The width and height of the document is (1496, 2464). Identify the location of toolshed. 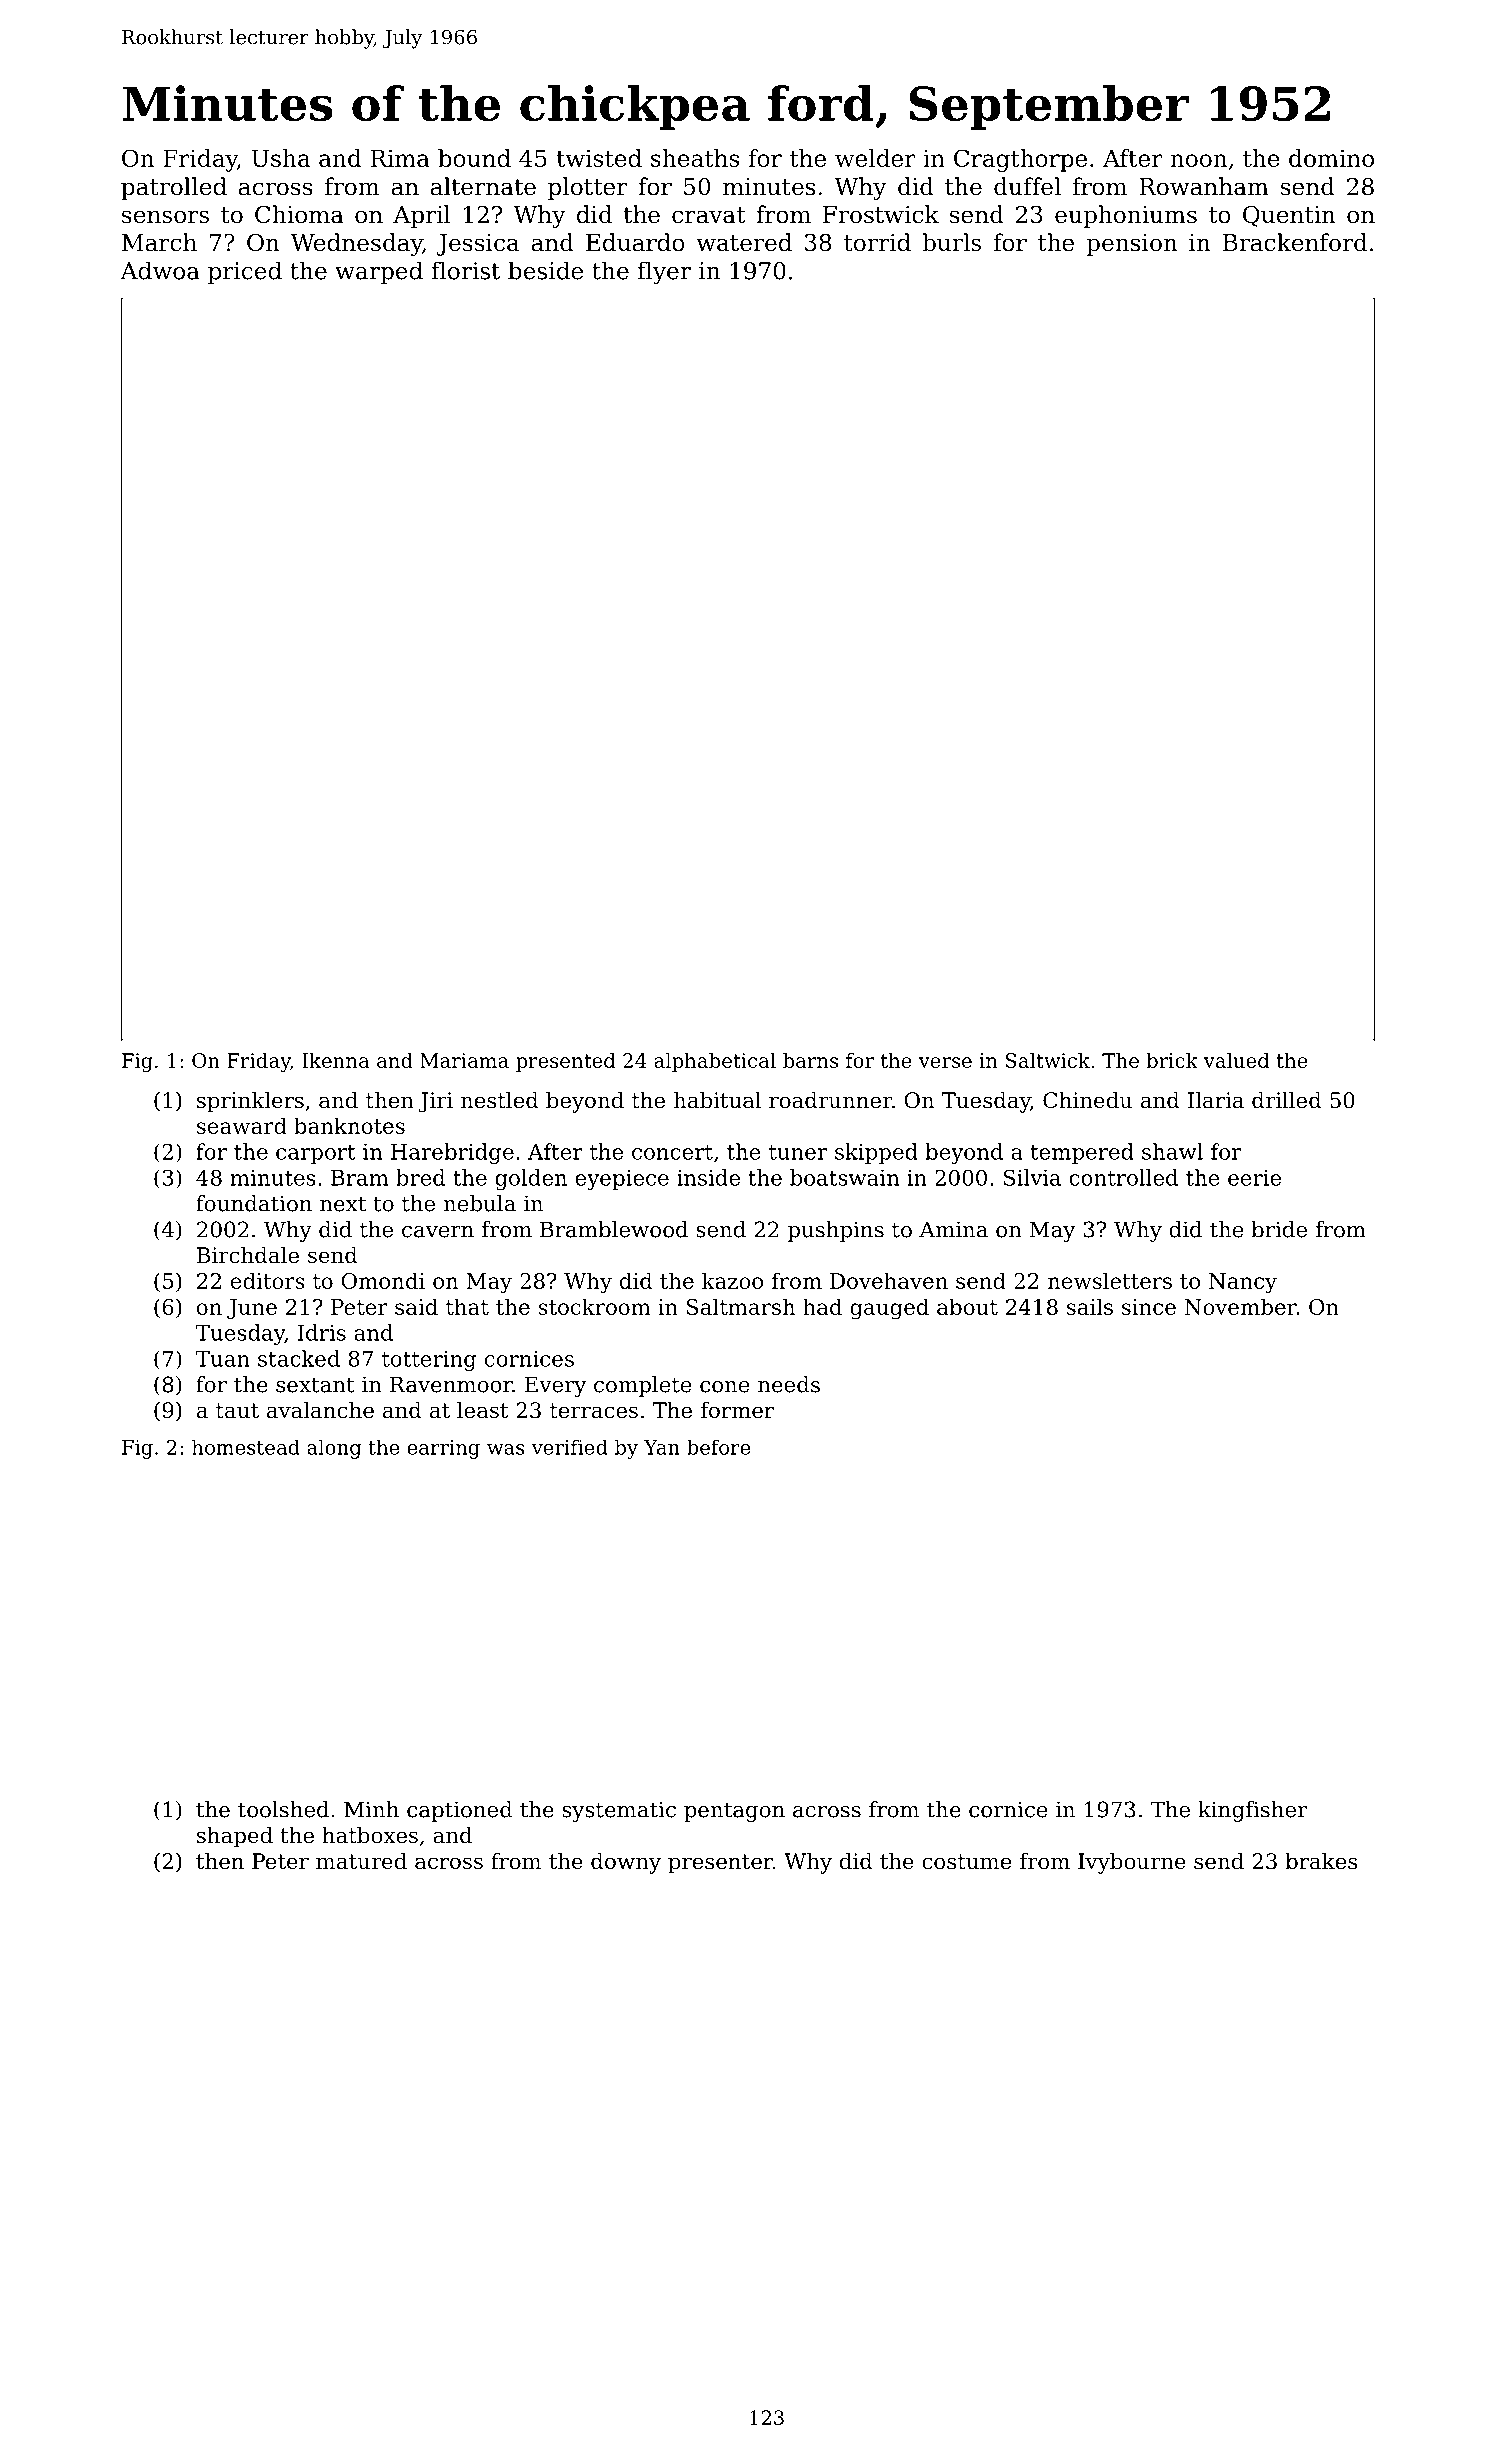
(283, 1809).
